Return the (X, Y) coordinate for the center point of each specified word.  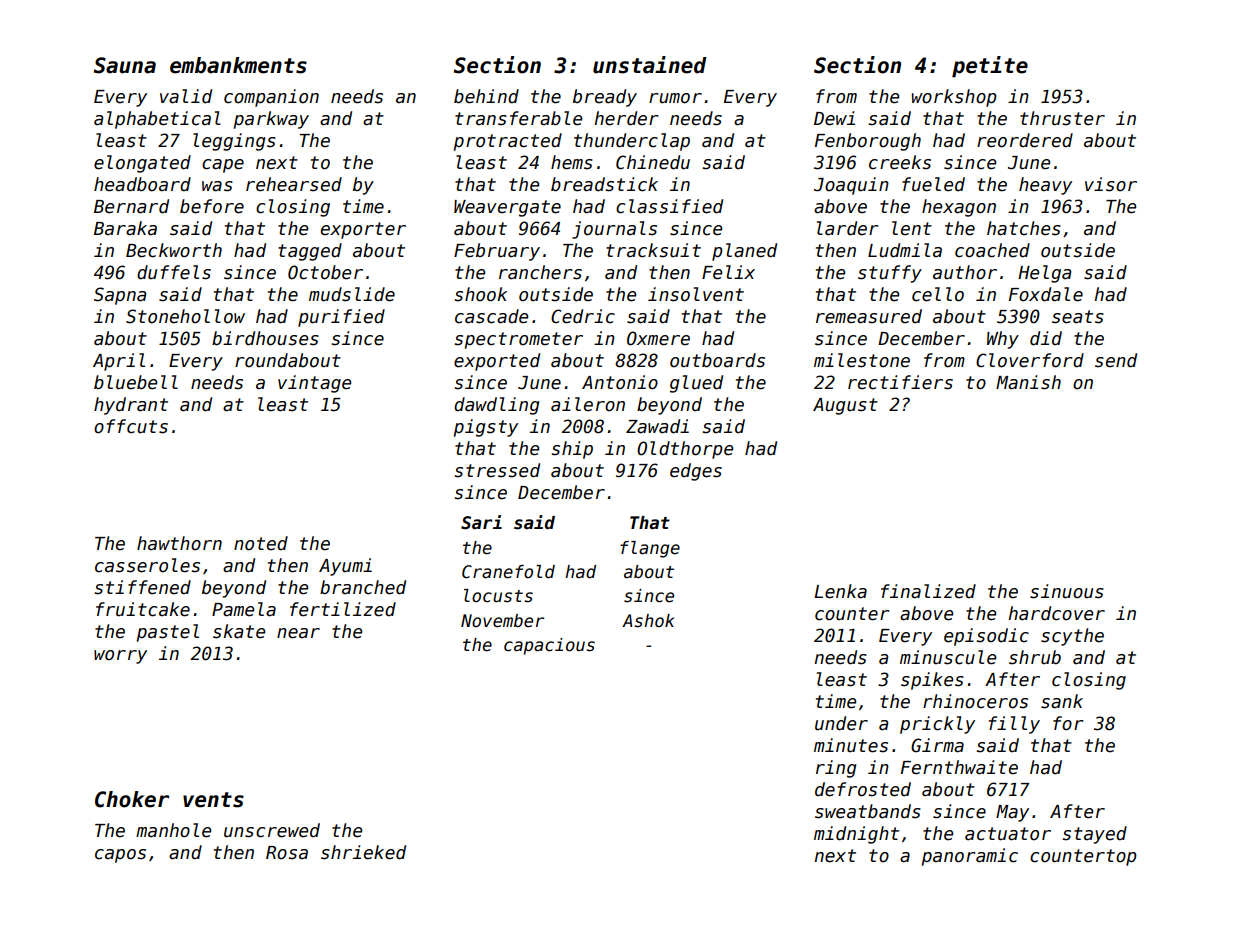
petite (990, 67)
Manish (1028, 382)
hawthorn (179, 543)
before (212, 206)
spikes (932, 681)
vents (213, 800)
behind (486, 96)
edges (696, 472)
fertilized (343, 609)
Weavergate (507, 208)
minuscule (948, 657)
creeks (900, 162)
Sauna (125, 65)
